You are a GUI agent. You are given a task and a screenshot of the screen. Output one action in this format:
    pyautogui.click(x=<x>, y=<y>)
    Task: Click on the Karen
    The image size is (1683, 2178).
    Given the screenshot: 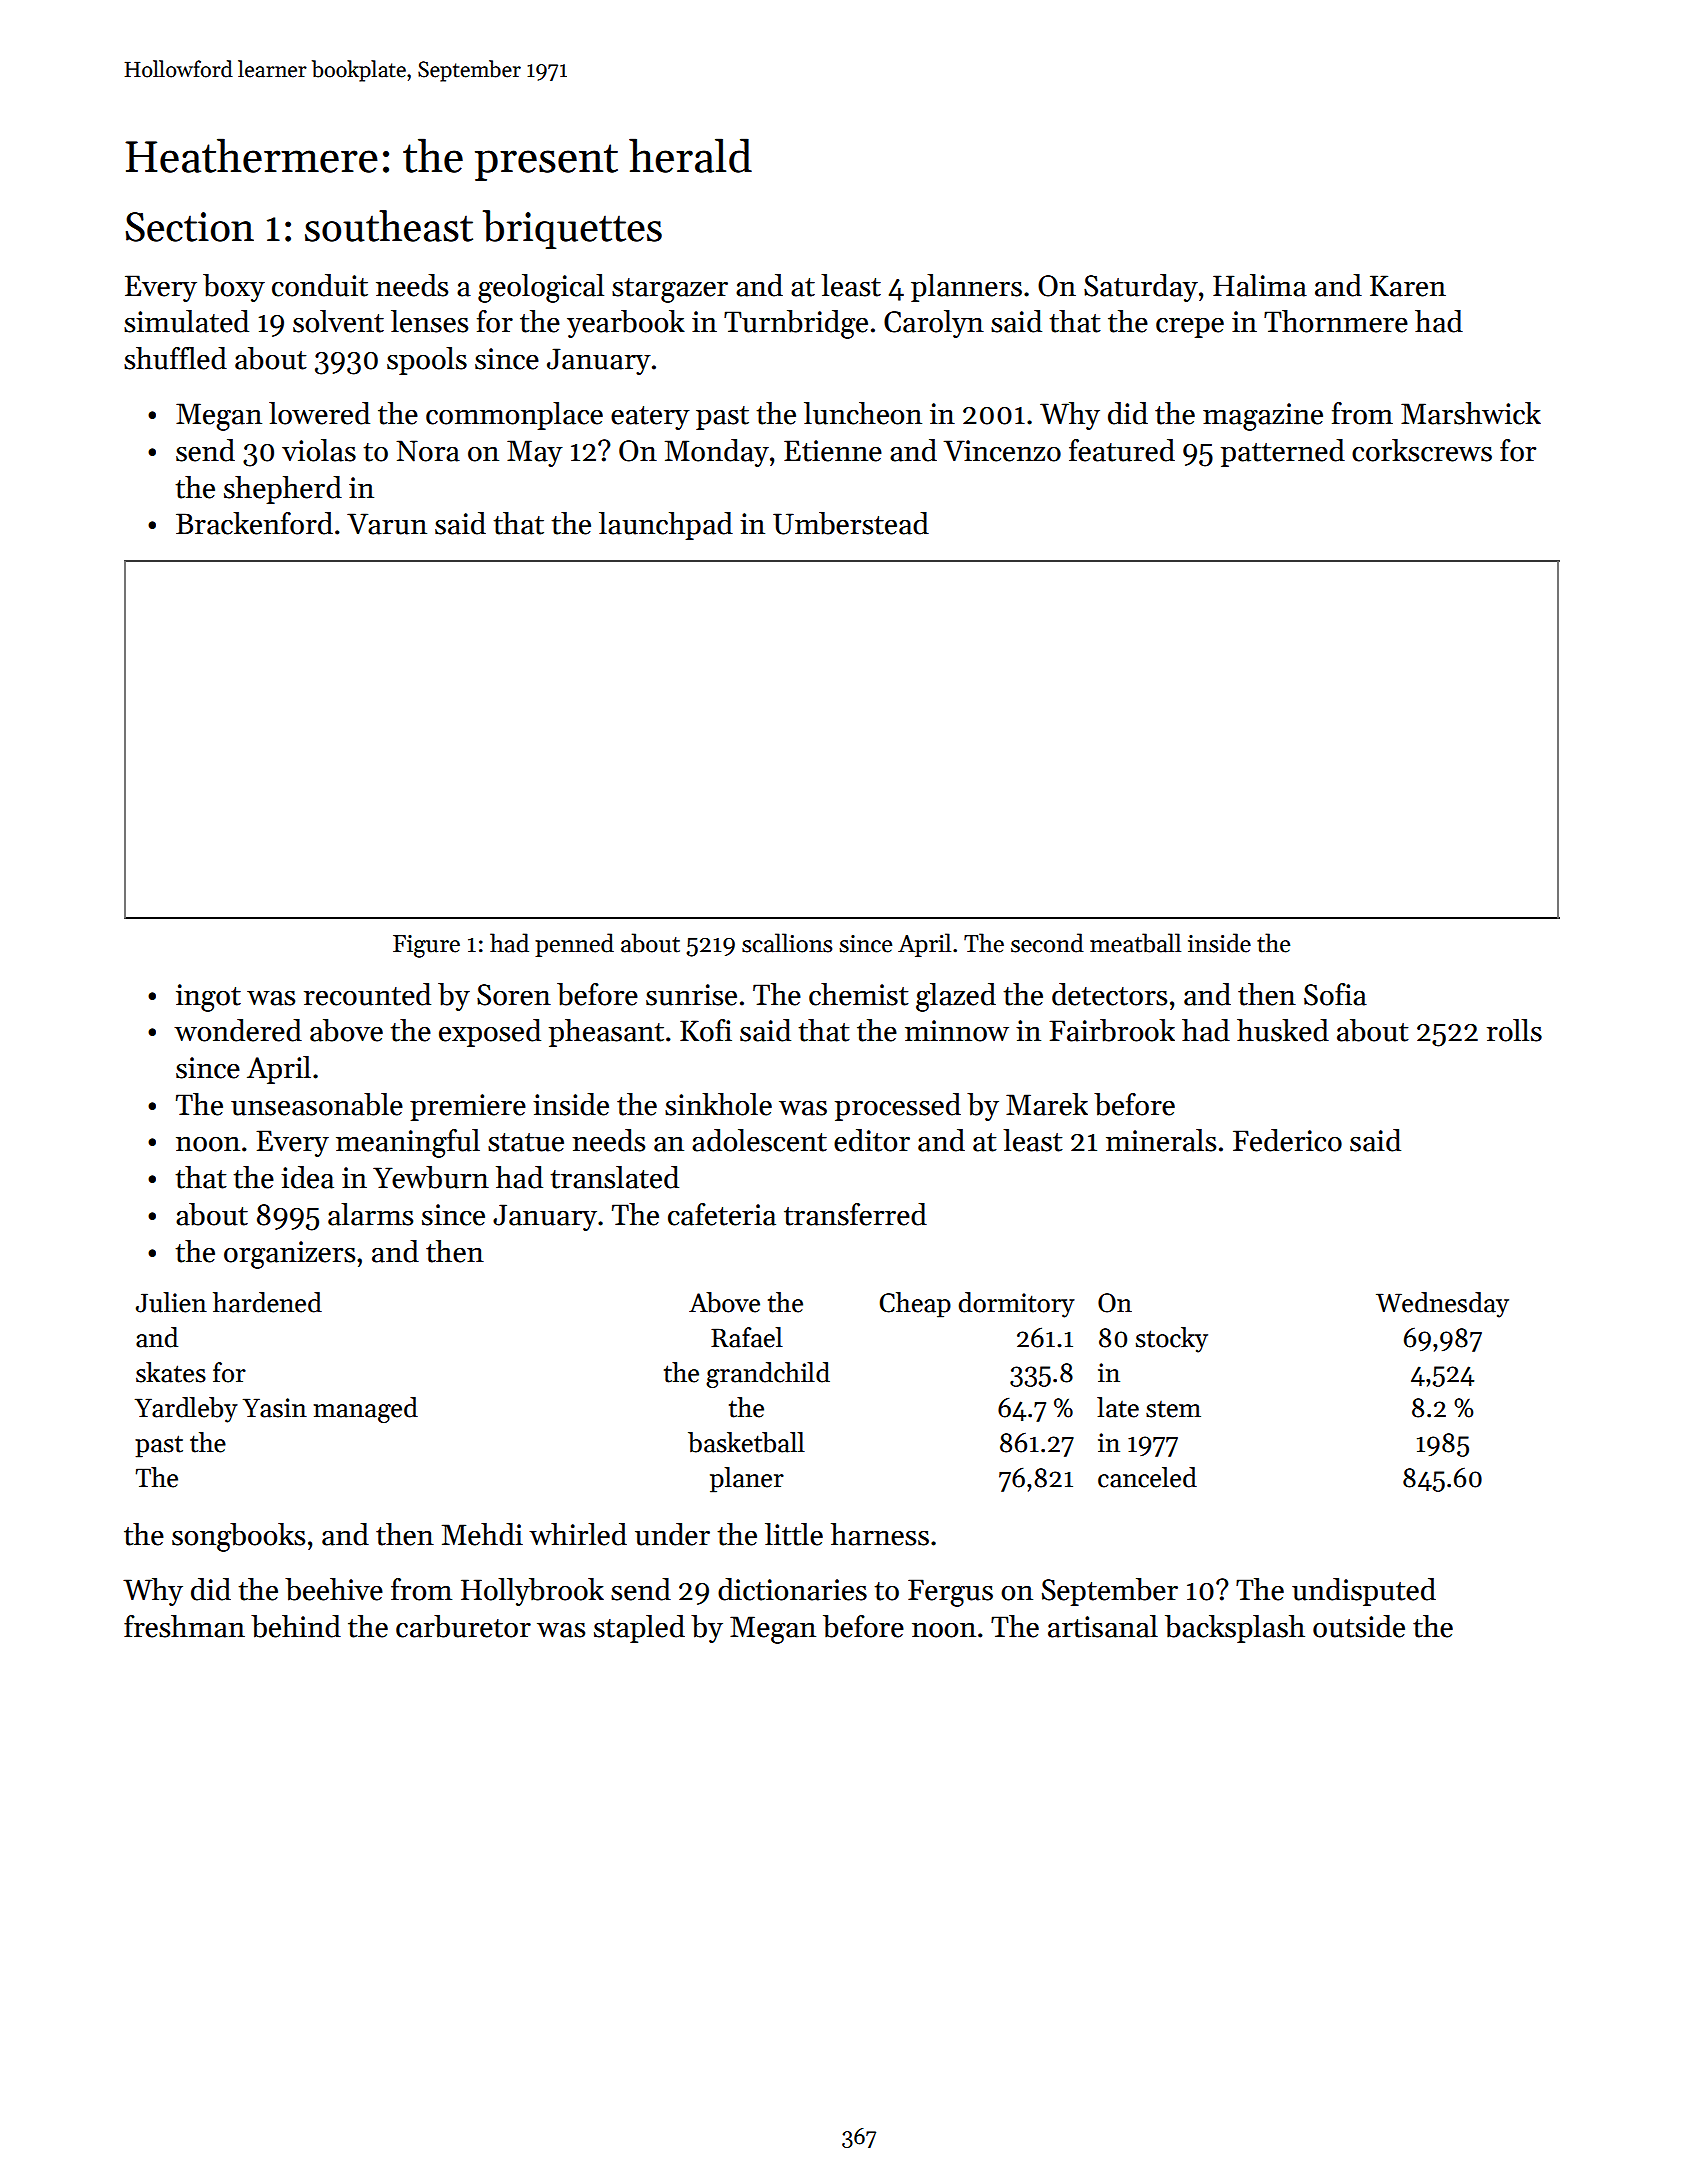 What is the action you would take?
    pyautogui.click(x=1408, y=286)
